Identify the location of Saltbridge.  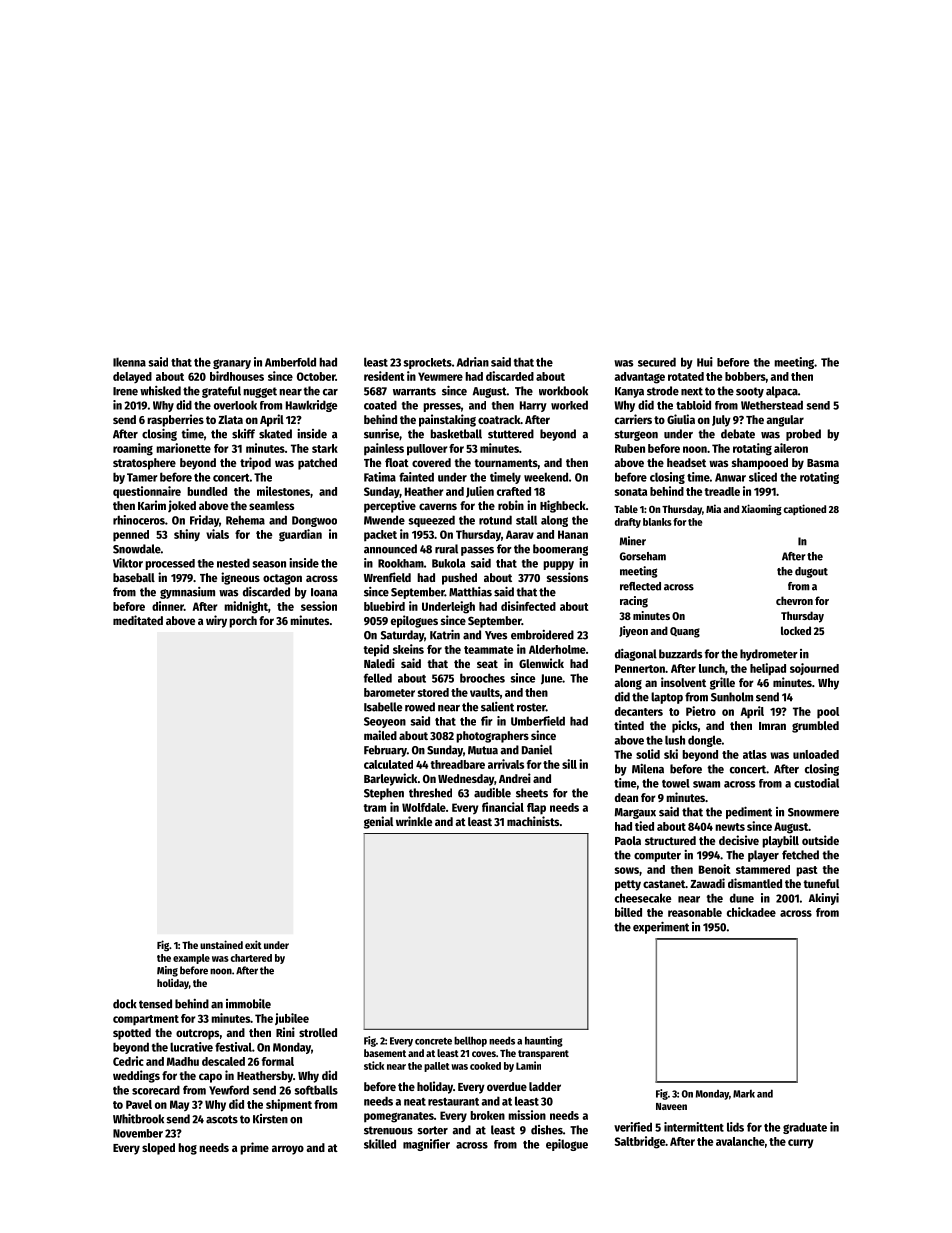
(640, 1142).
